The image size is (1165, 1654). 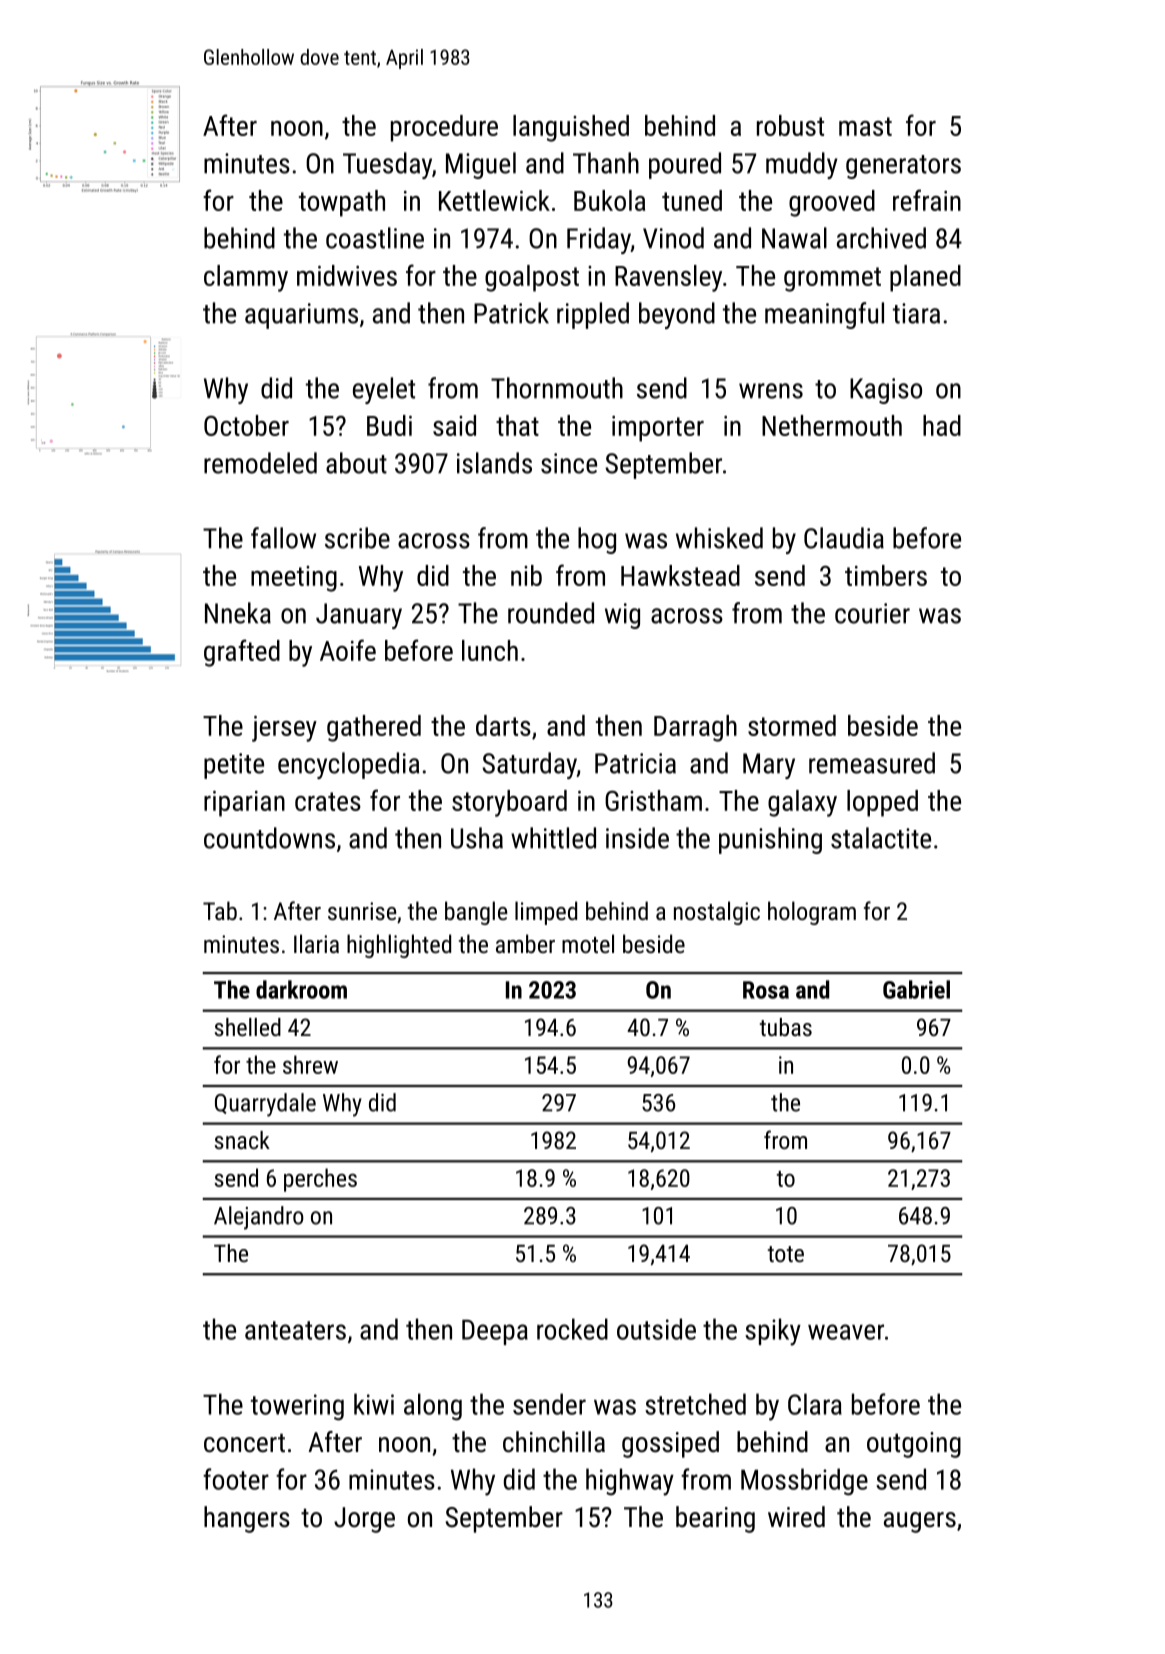 What do you see at coordinates (715, 1519) in the screenshot?
I see `bearing` at bounding box center [715, 1519].
